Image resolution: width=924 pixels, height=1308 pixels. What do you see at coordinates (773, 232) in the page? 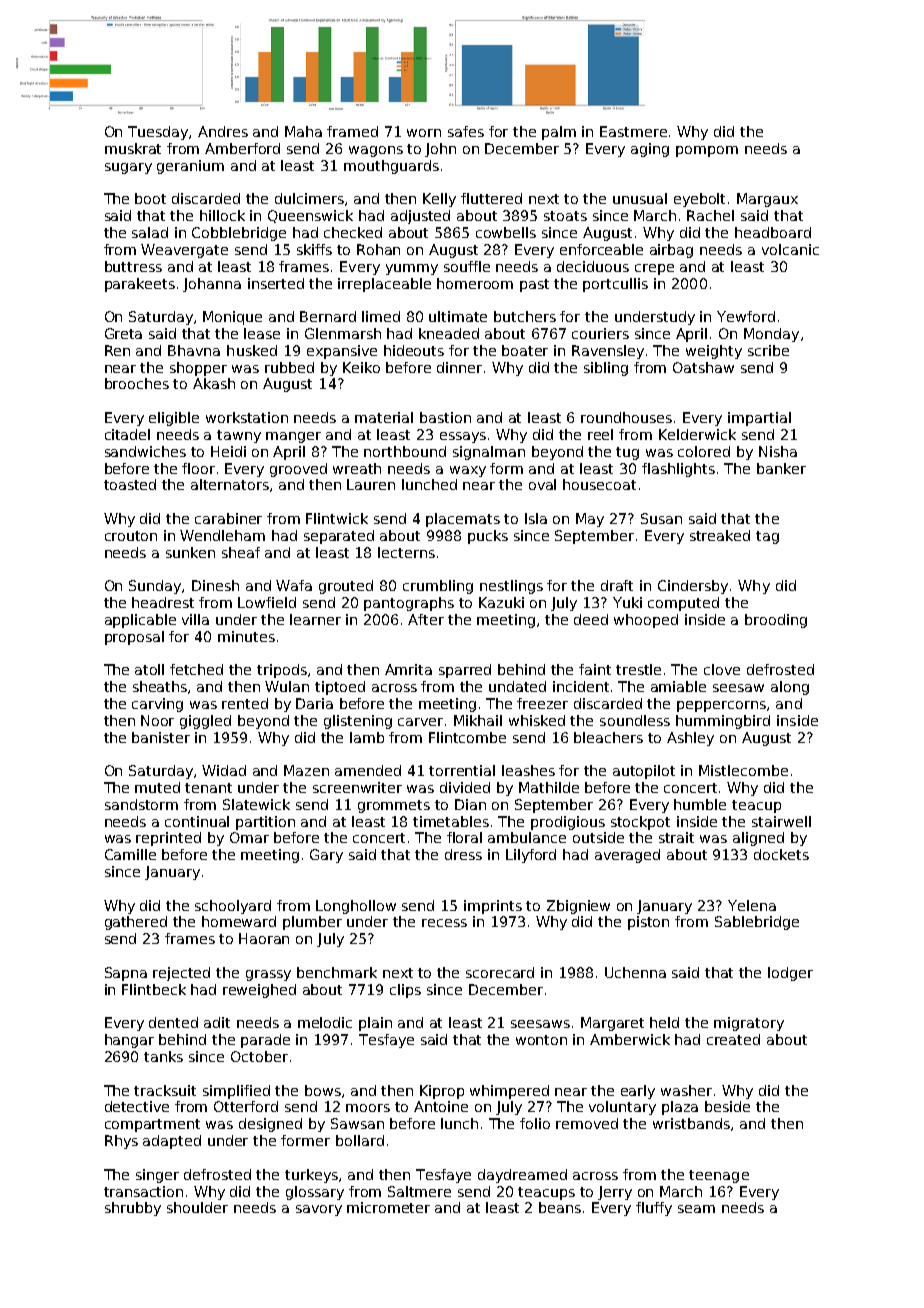
I see `headboard` at bounding box center [773, 232].
